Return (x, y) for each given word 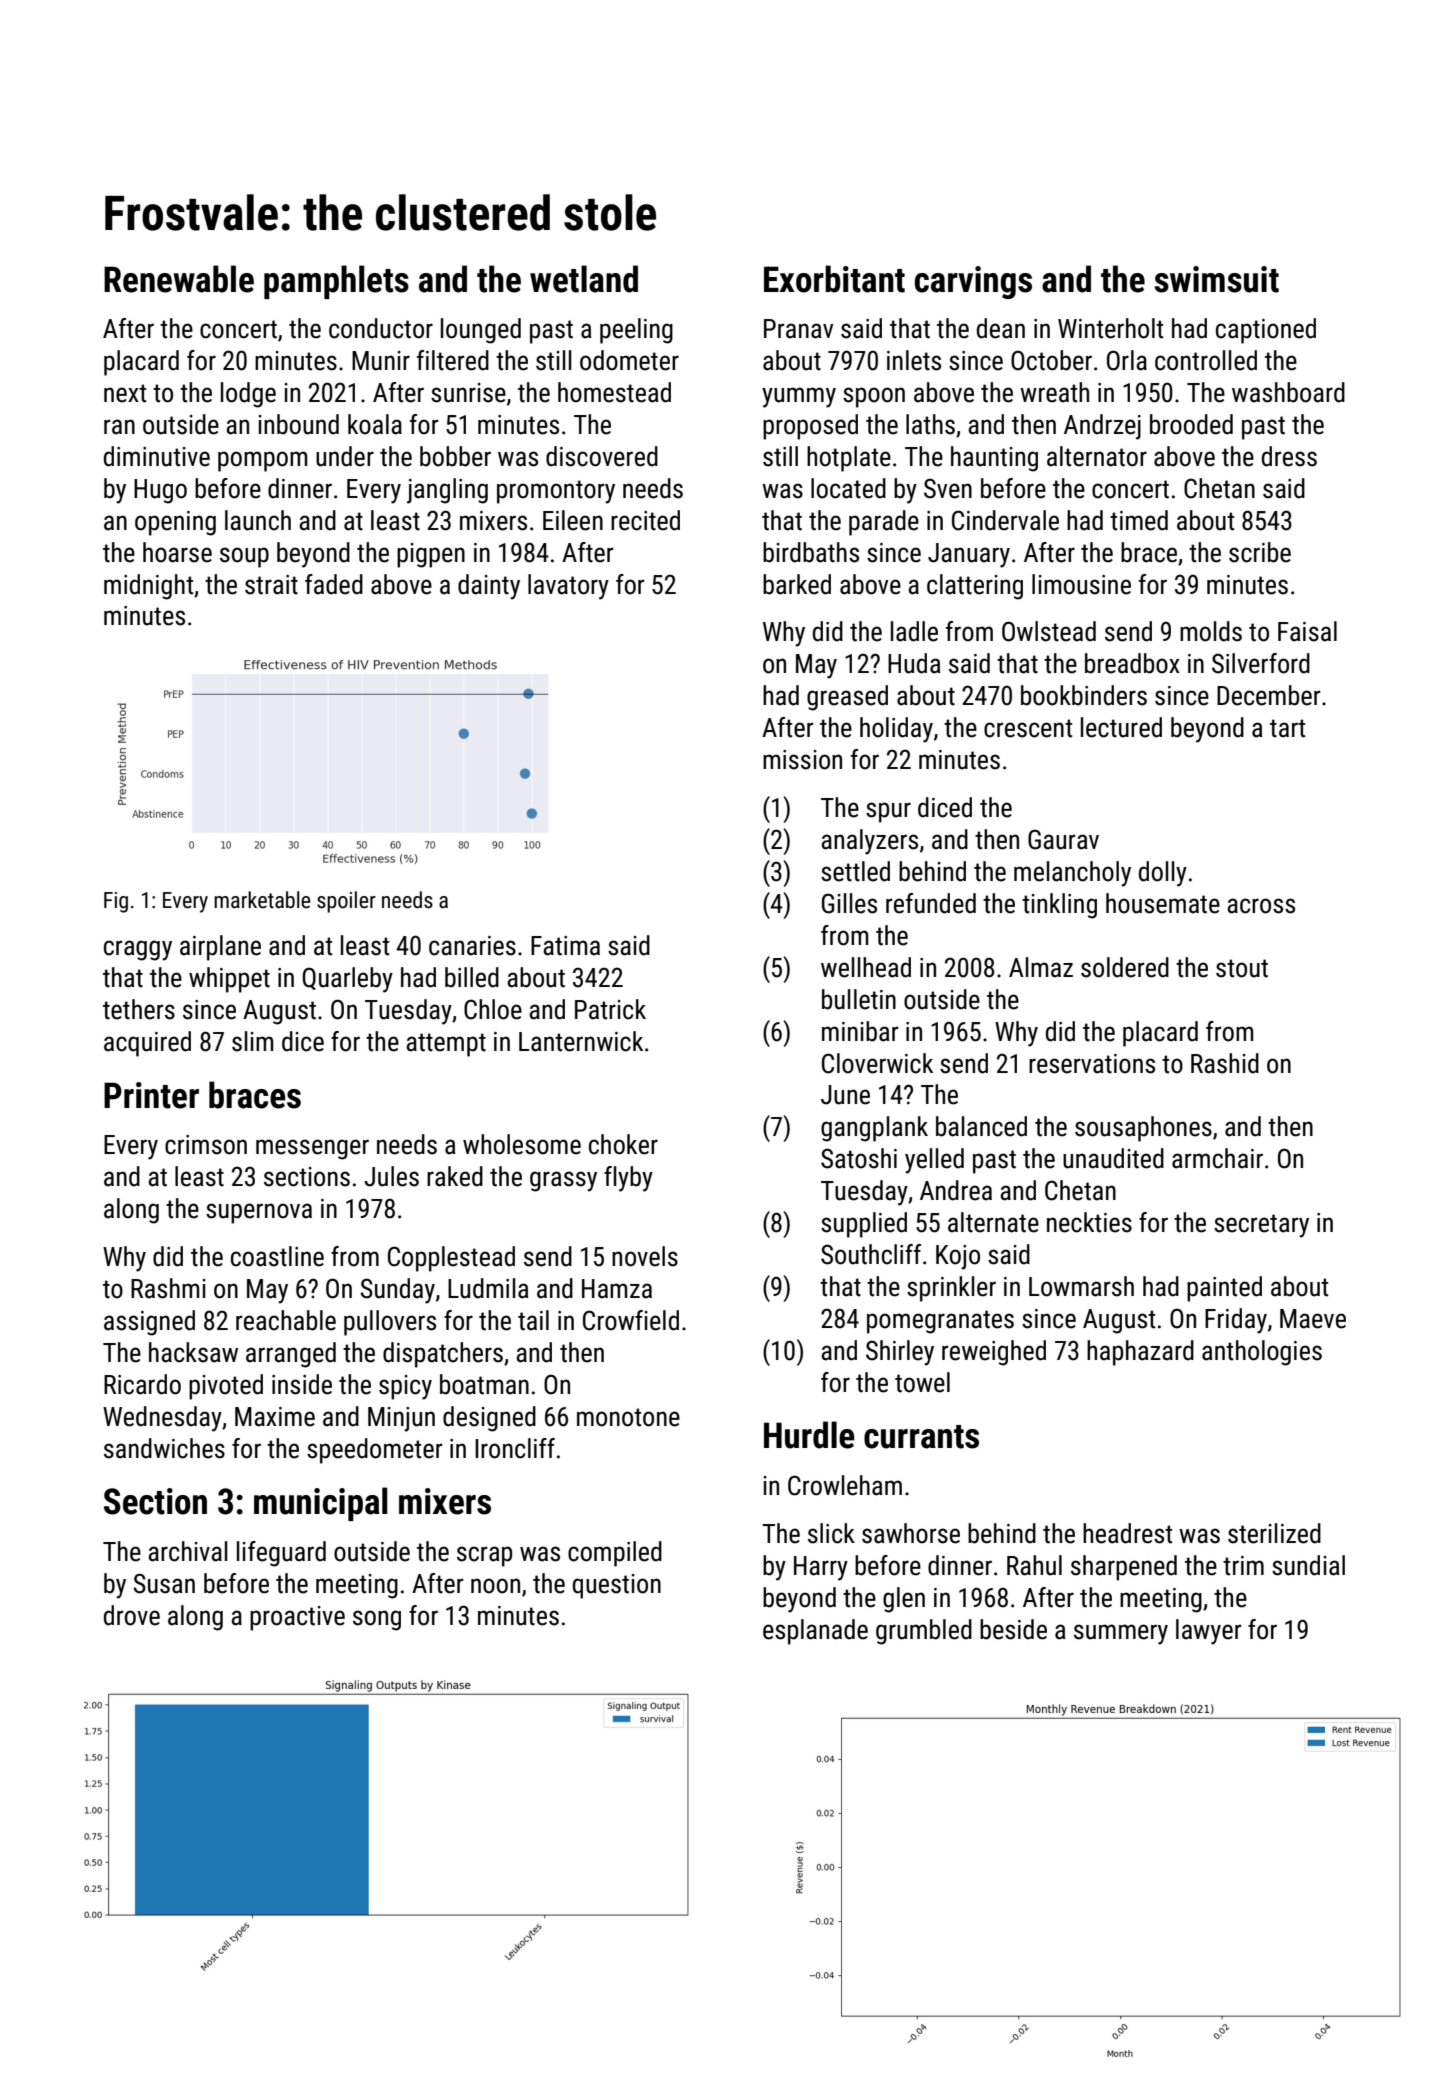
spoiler (346, 902)
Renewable (179, 279)
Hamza (617, 1289)
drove (132, 1615)
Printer (151, 1095)
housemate (1163, 903)
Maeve (1313, 1319)
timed (1139, 520)
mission (802, 760)
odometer (629, 360)
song (377, 1620)
